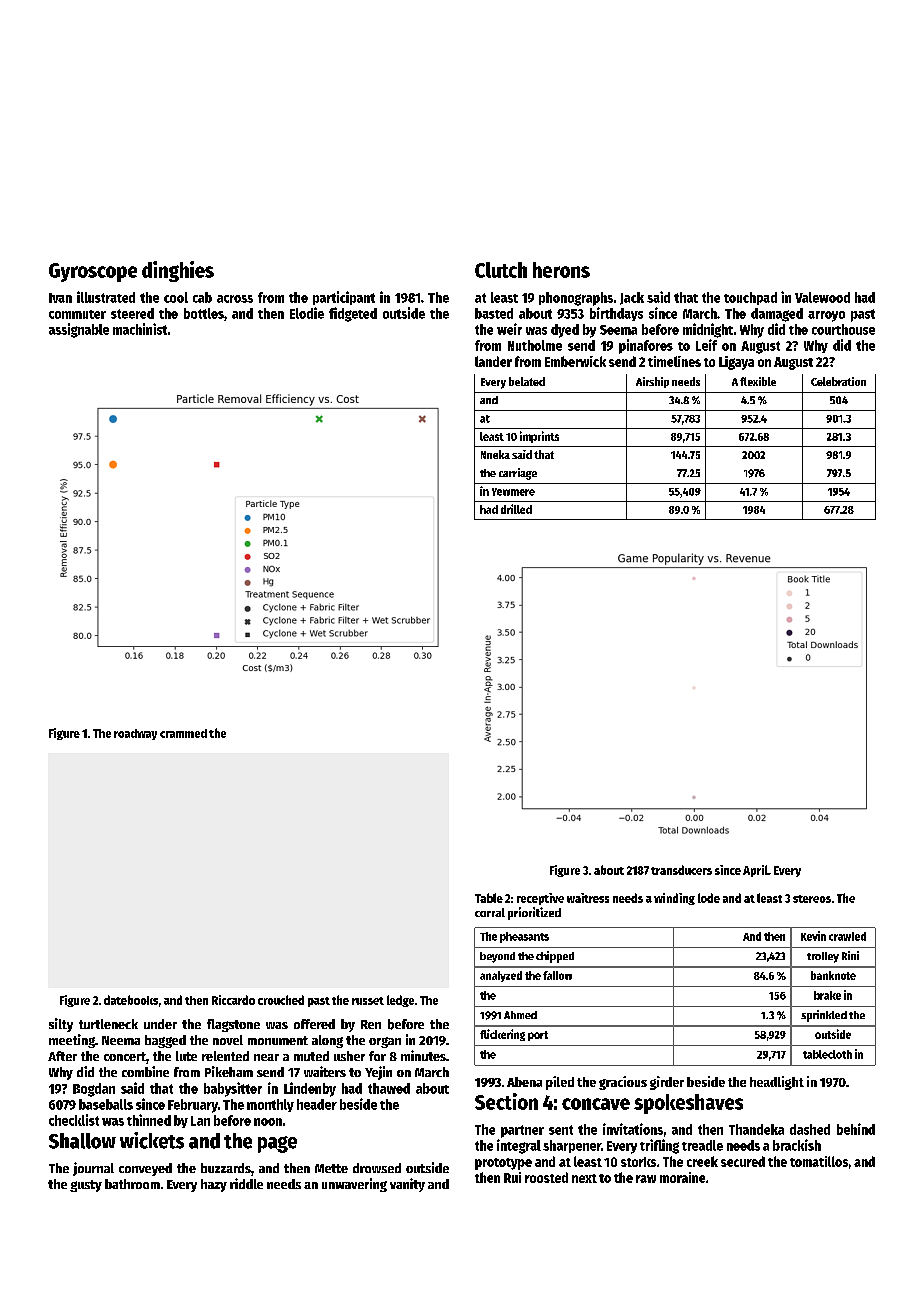  What do you see at coordinates (750, 298) in the image?
I see `touchpad` at bounding box center [750, 298].
